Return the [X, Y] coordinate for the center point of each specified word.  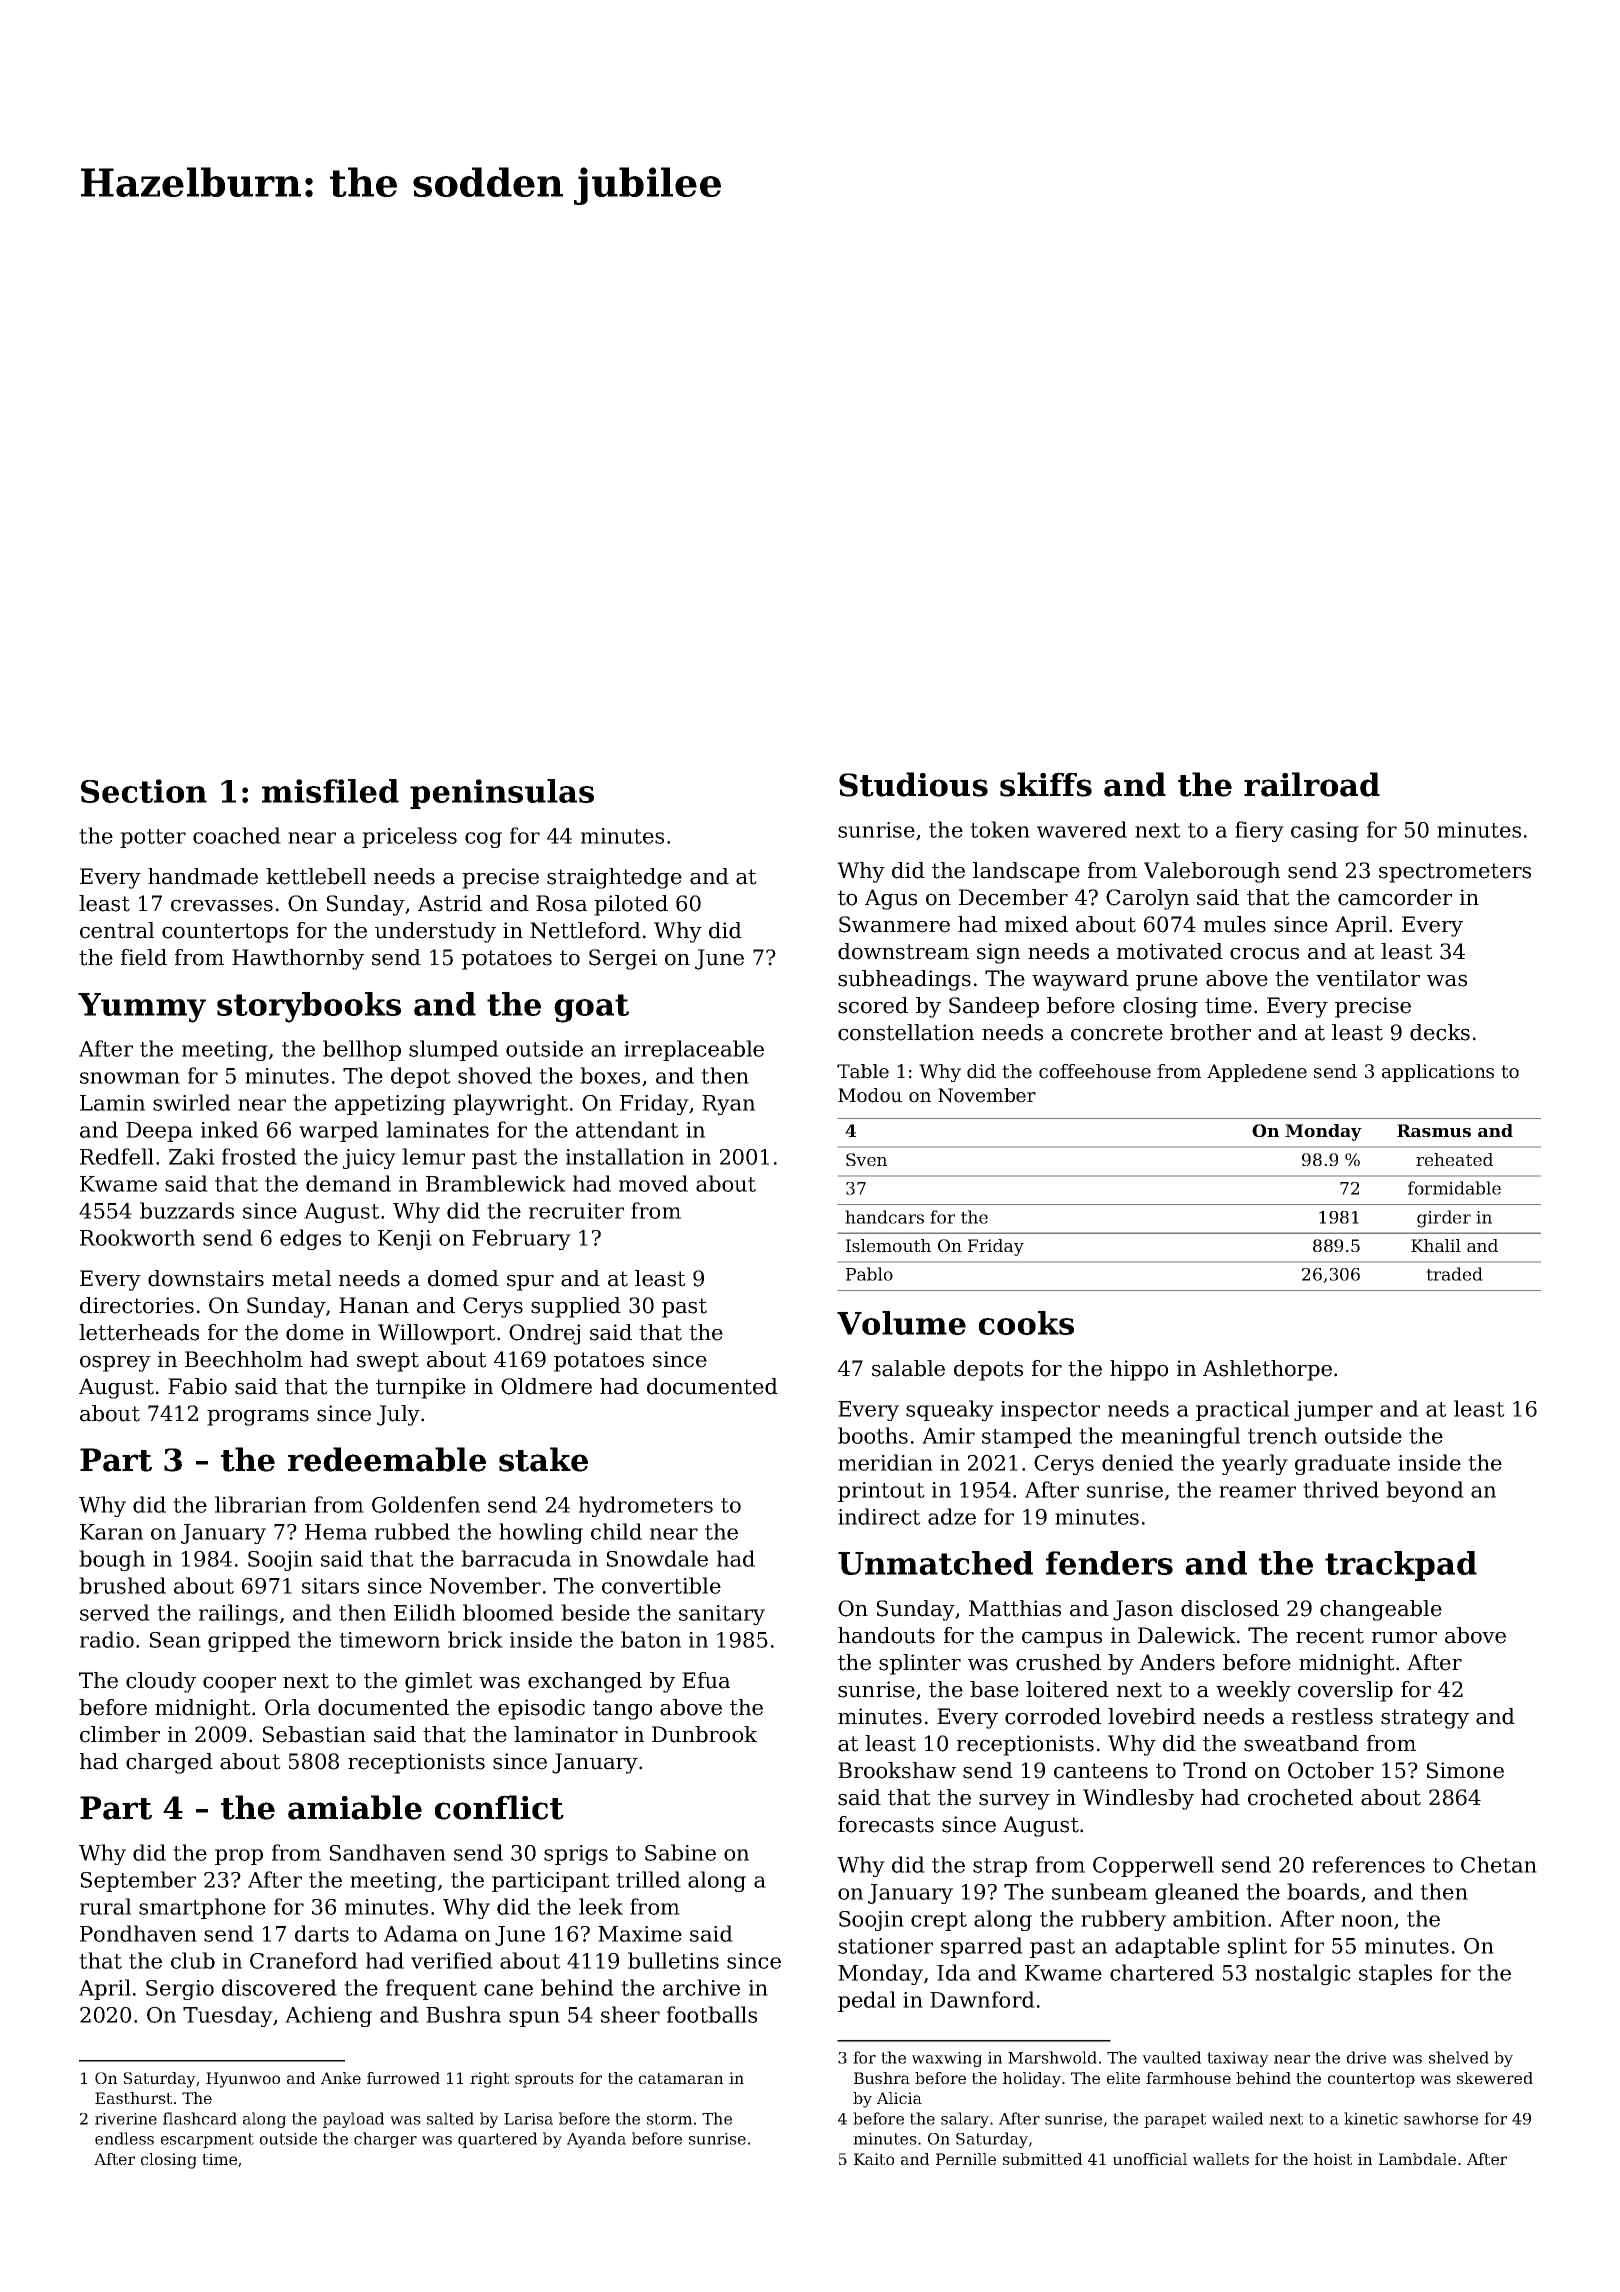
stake [543, 1459]
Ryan [728, 1105]
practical [1242, 1410]
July [398, 1415]
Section [144, 791]
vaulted [1171, 2057]
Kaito [874, 2159]
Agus [891, 899]
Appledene [1257, 1073]
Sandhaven [388, 1852]
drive [1366, 2057]
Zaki [192, 1156]
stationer [885, 1946]
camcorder [1395, 897]
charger [385, 2140]
